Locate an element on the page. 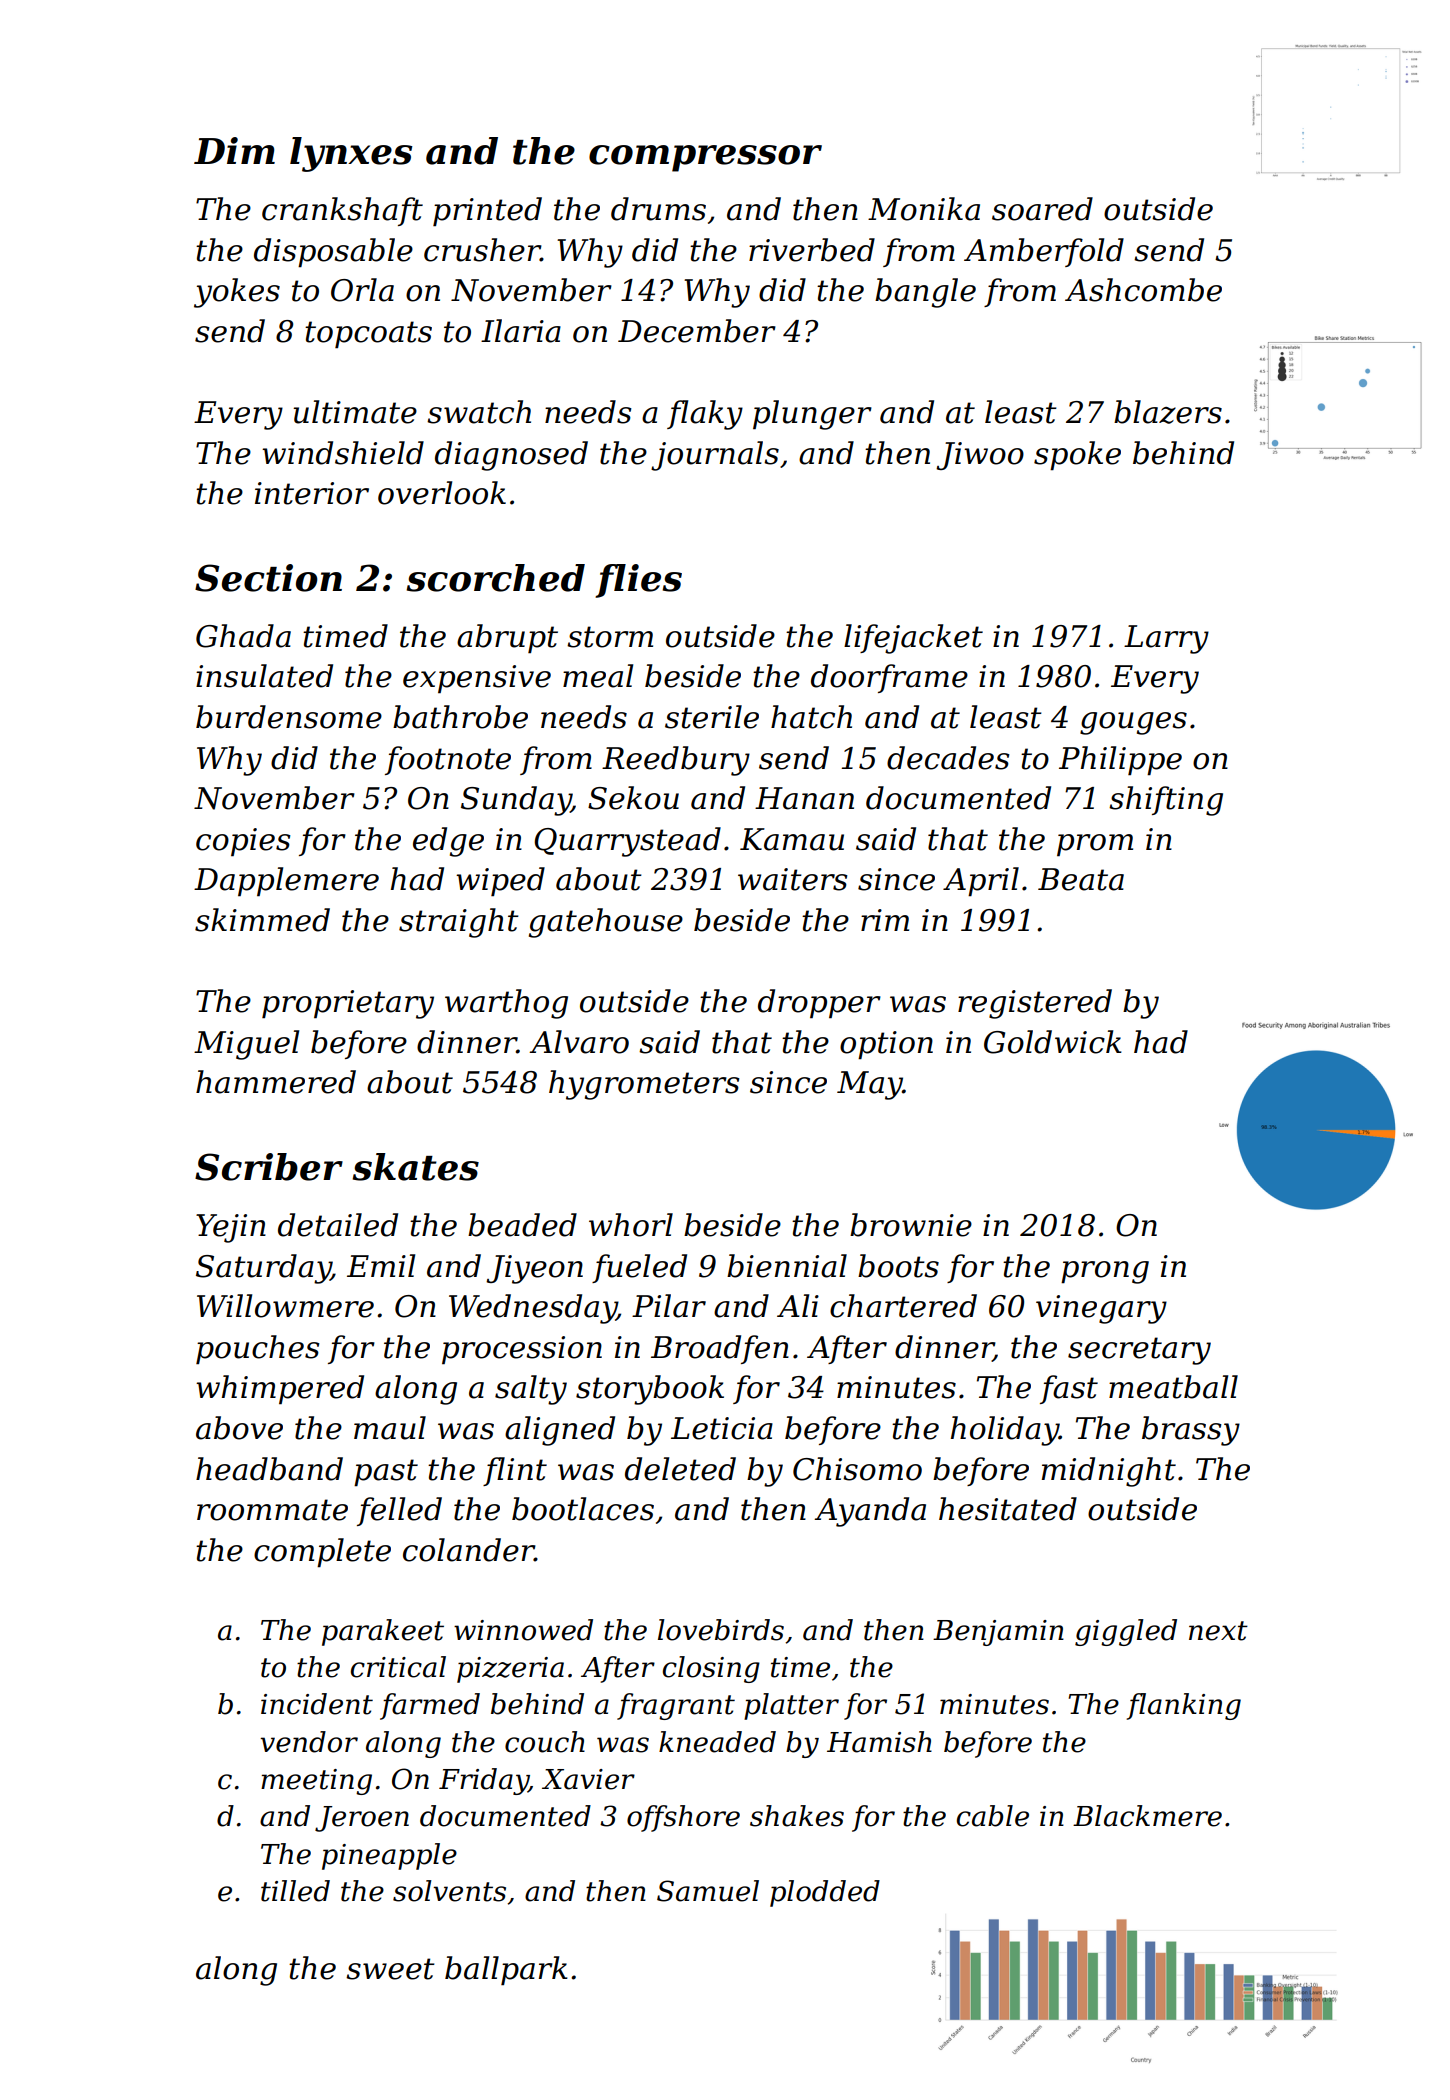  gatehouse is located at coordinates (606, 923).
